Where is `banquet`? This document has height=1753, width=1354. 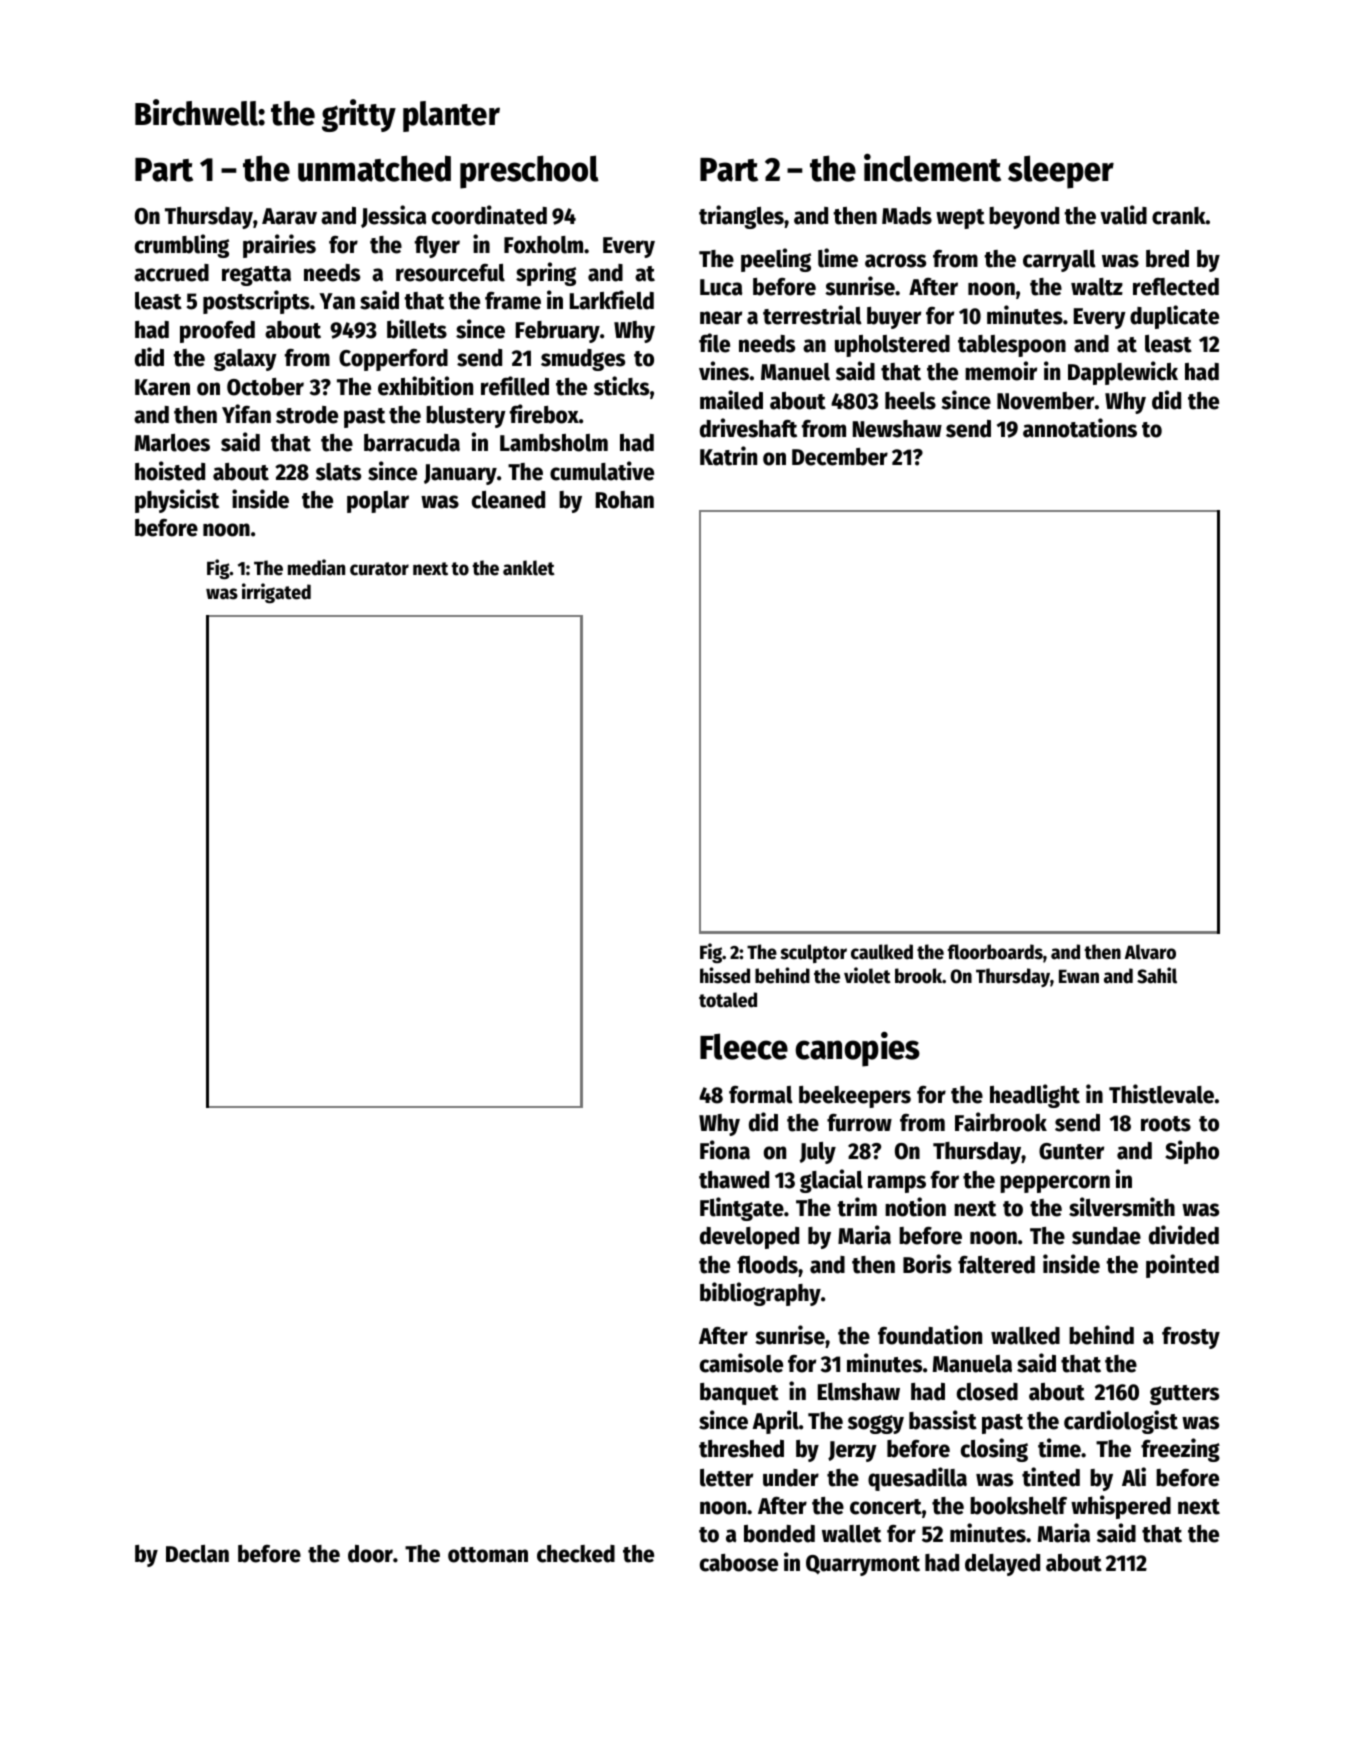 banquet is located at coordinates (739, 1394).
